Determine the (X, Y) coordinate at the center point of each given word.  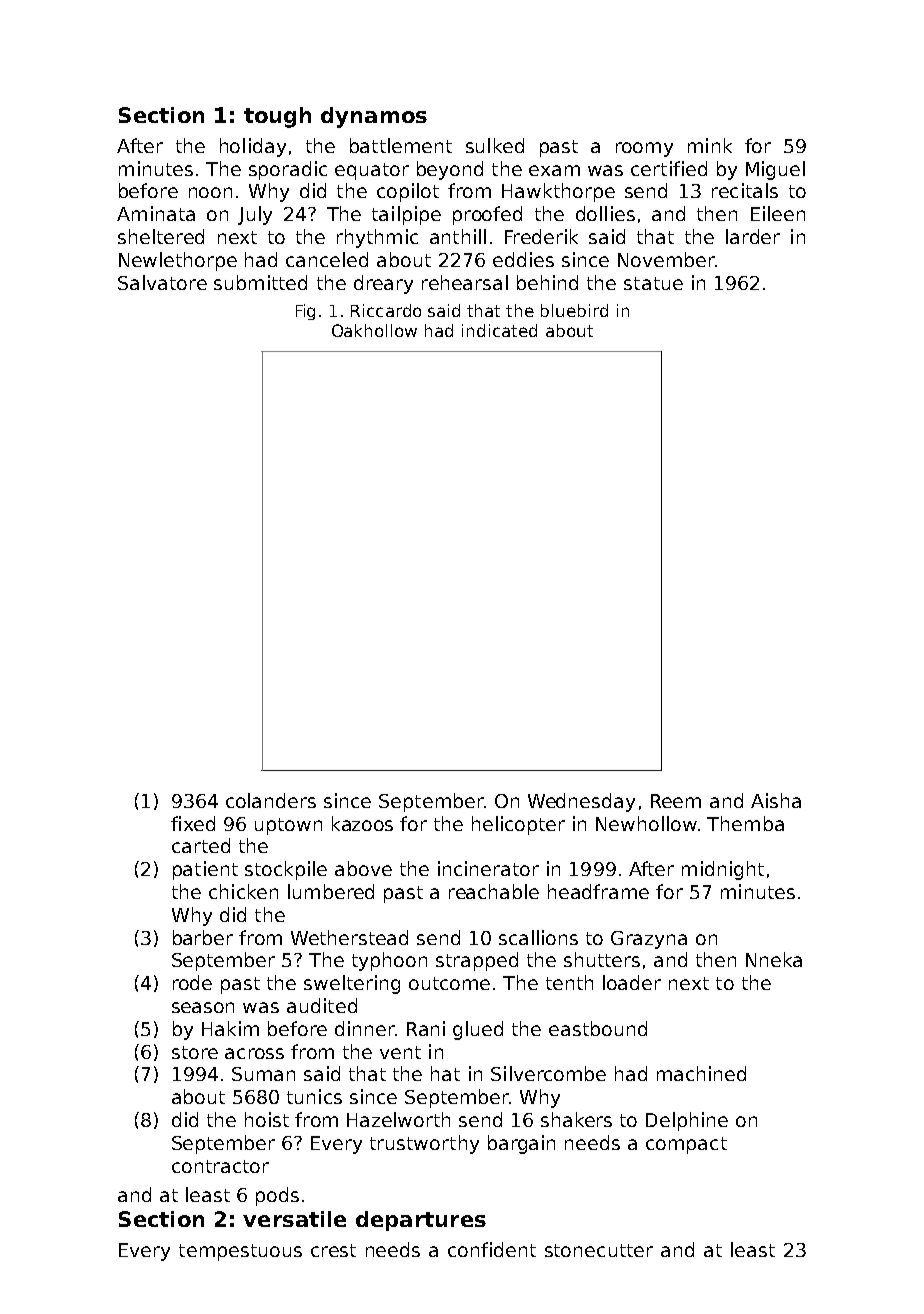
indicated (499, 330)
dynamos (374, 117)
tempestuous (240, 1252)
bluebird (574, 310)
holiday (253, 147)
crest (333, 1250)
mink (710, 145)
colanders (271, 800)
